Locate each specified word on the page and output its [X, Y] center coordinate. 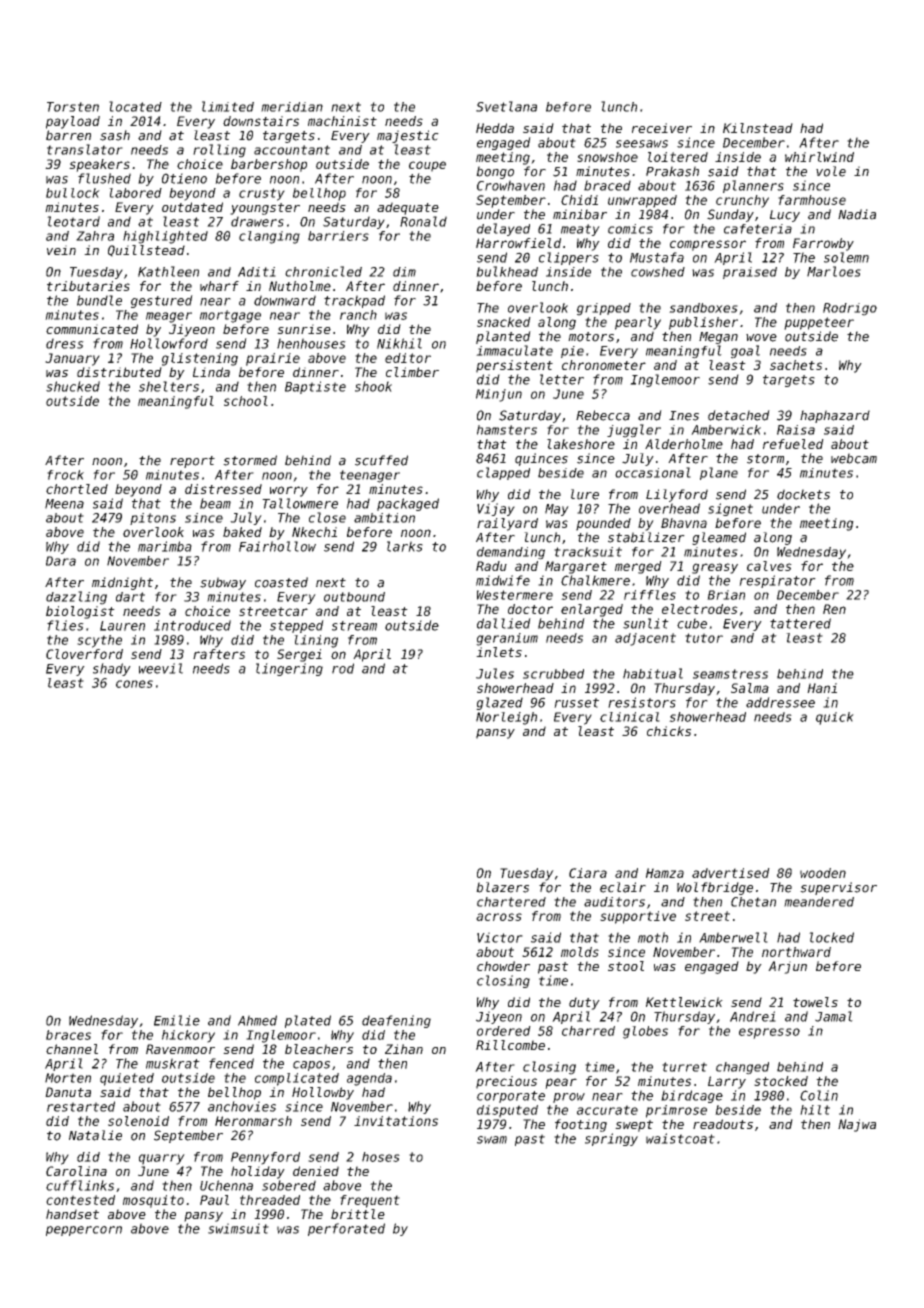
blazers [502, 887]
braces [68, 1035]
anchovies [242, 1106]
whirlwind [819, 157]
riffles [650, 595]
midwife [503, 580]
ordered [504, 1031]
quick [835, 718]
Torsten [73, 107]
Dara [61, 561]
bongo [495, 172]
